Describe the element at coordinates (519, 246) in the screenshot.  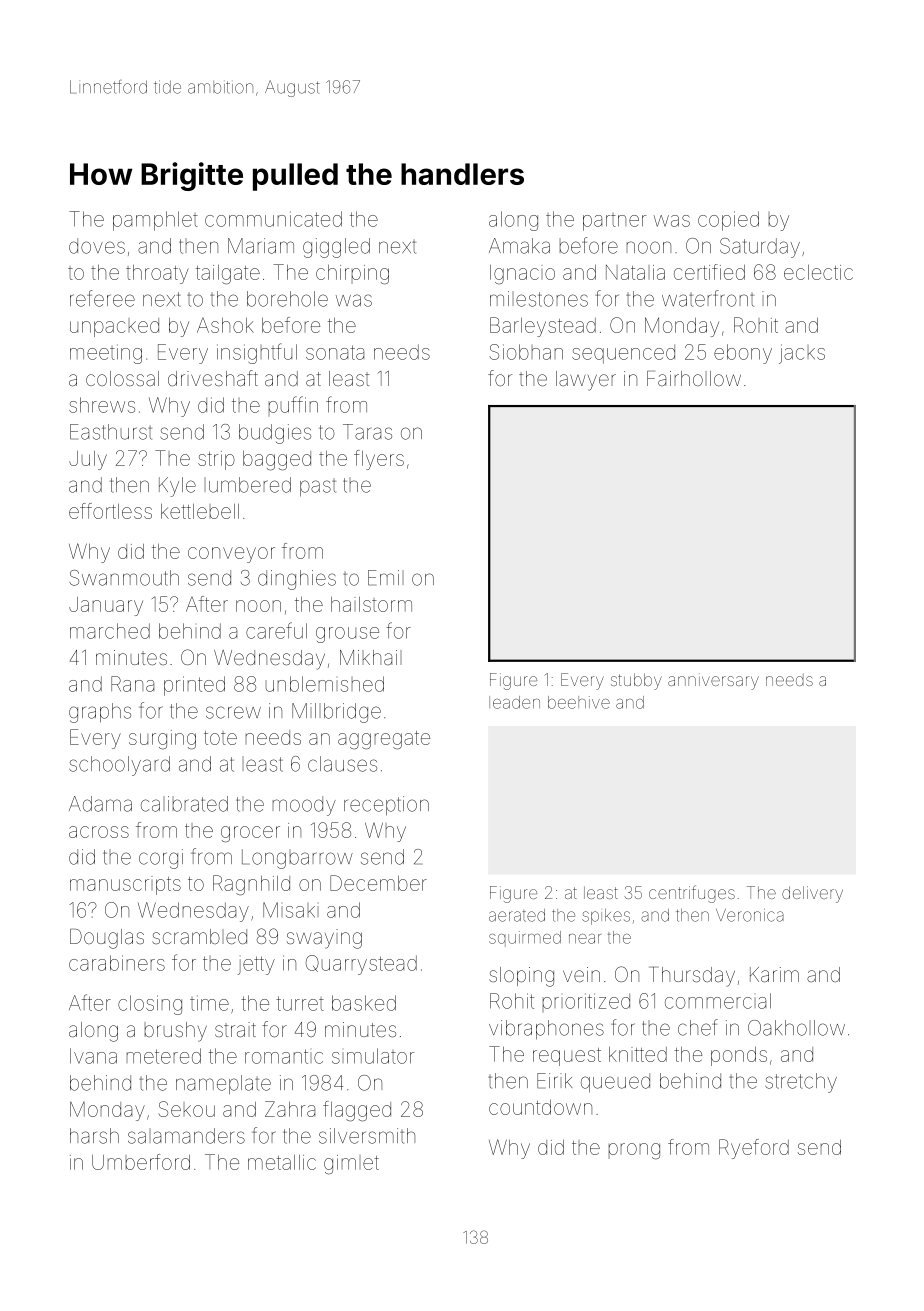
I see `Amaka` at that location.
